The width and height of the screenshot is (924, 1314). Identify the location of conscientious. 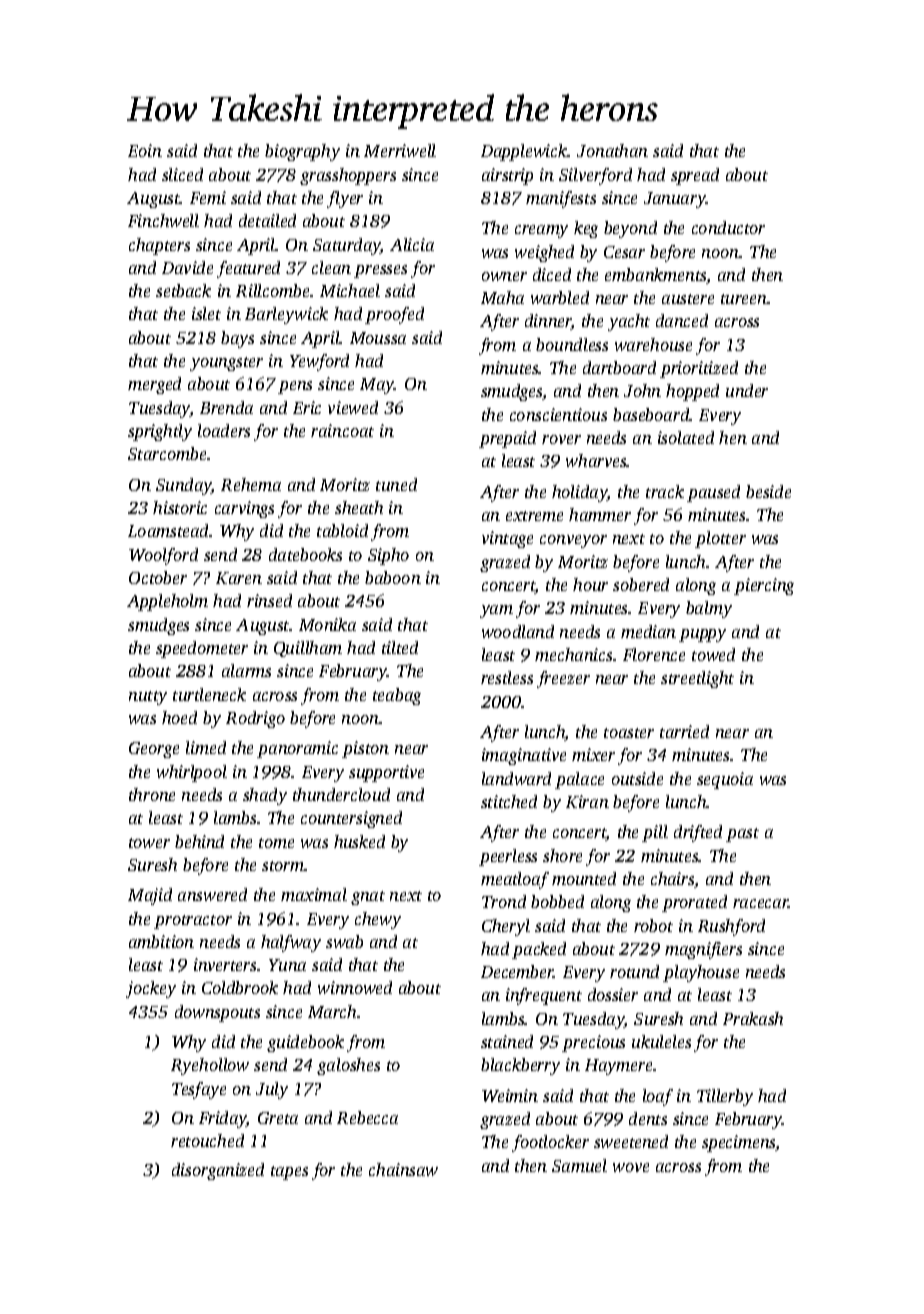
(558, 414).
